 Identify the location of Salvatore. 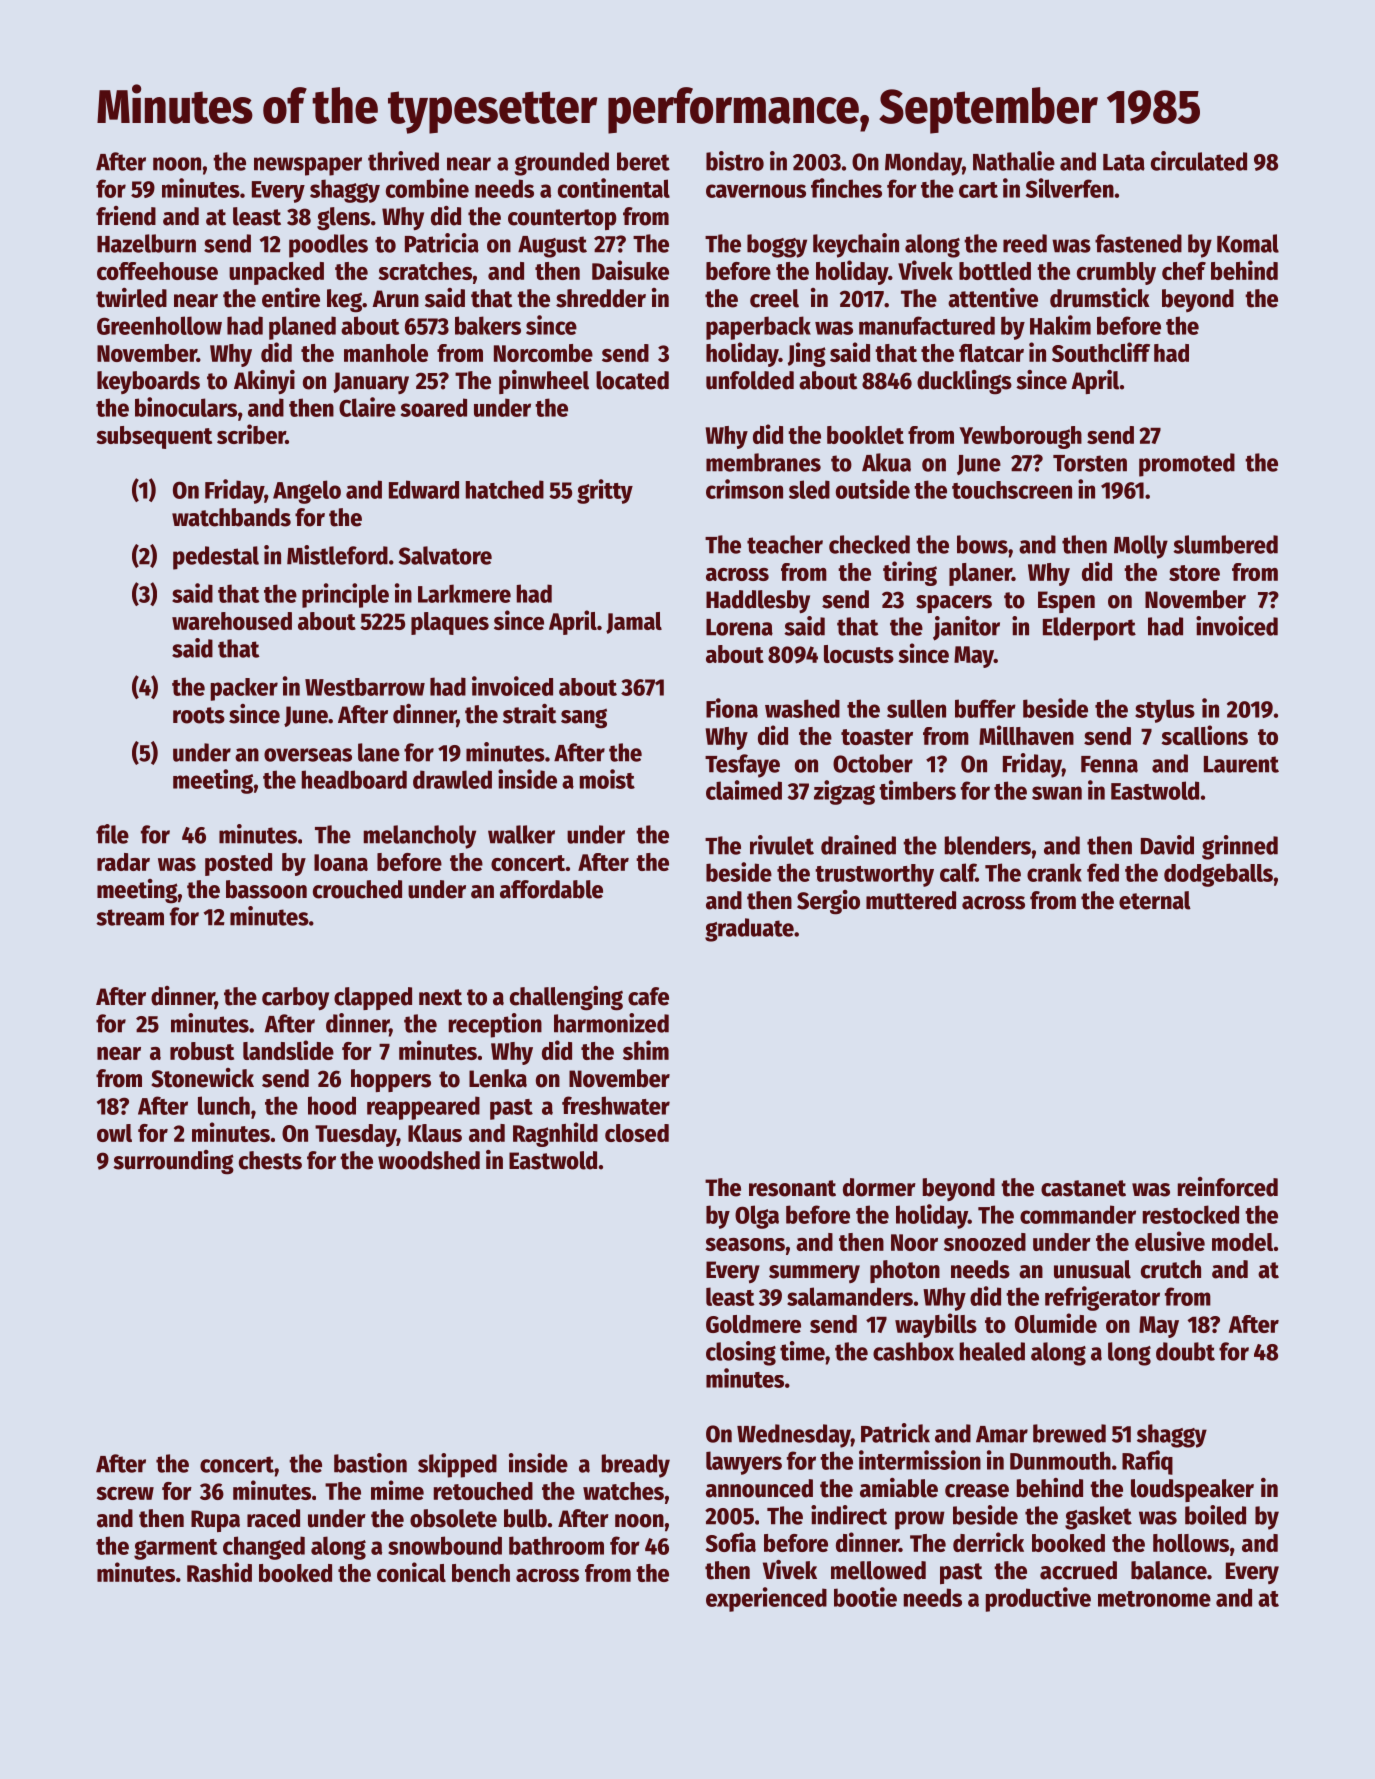
(445, 555).
